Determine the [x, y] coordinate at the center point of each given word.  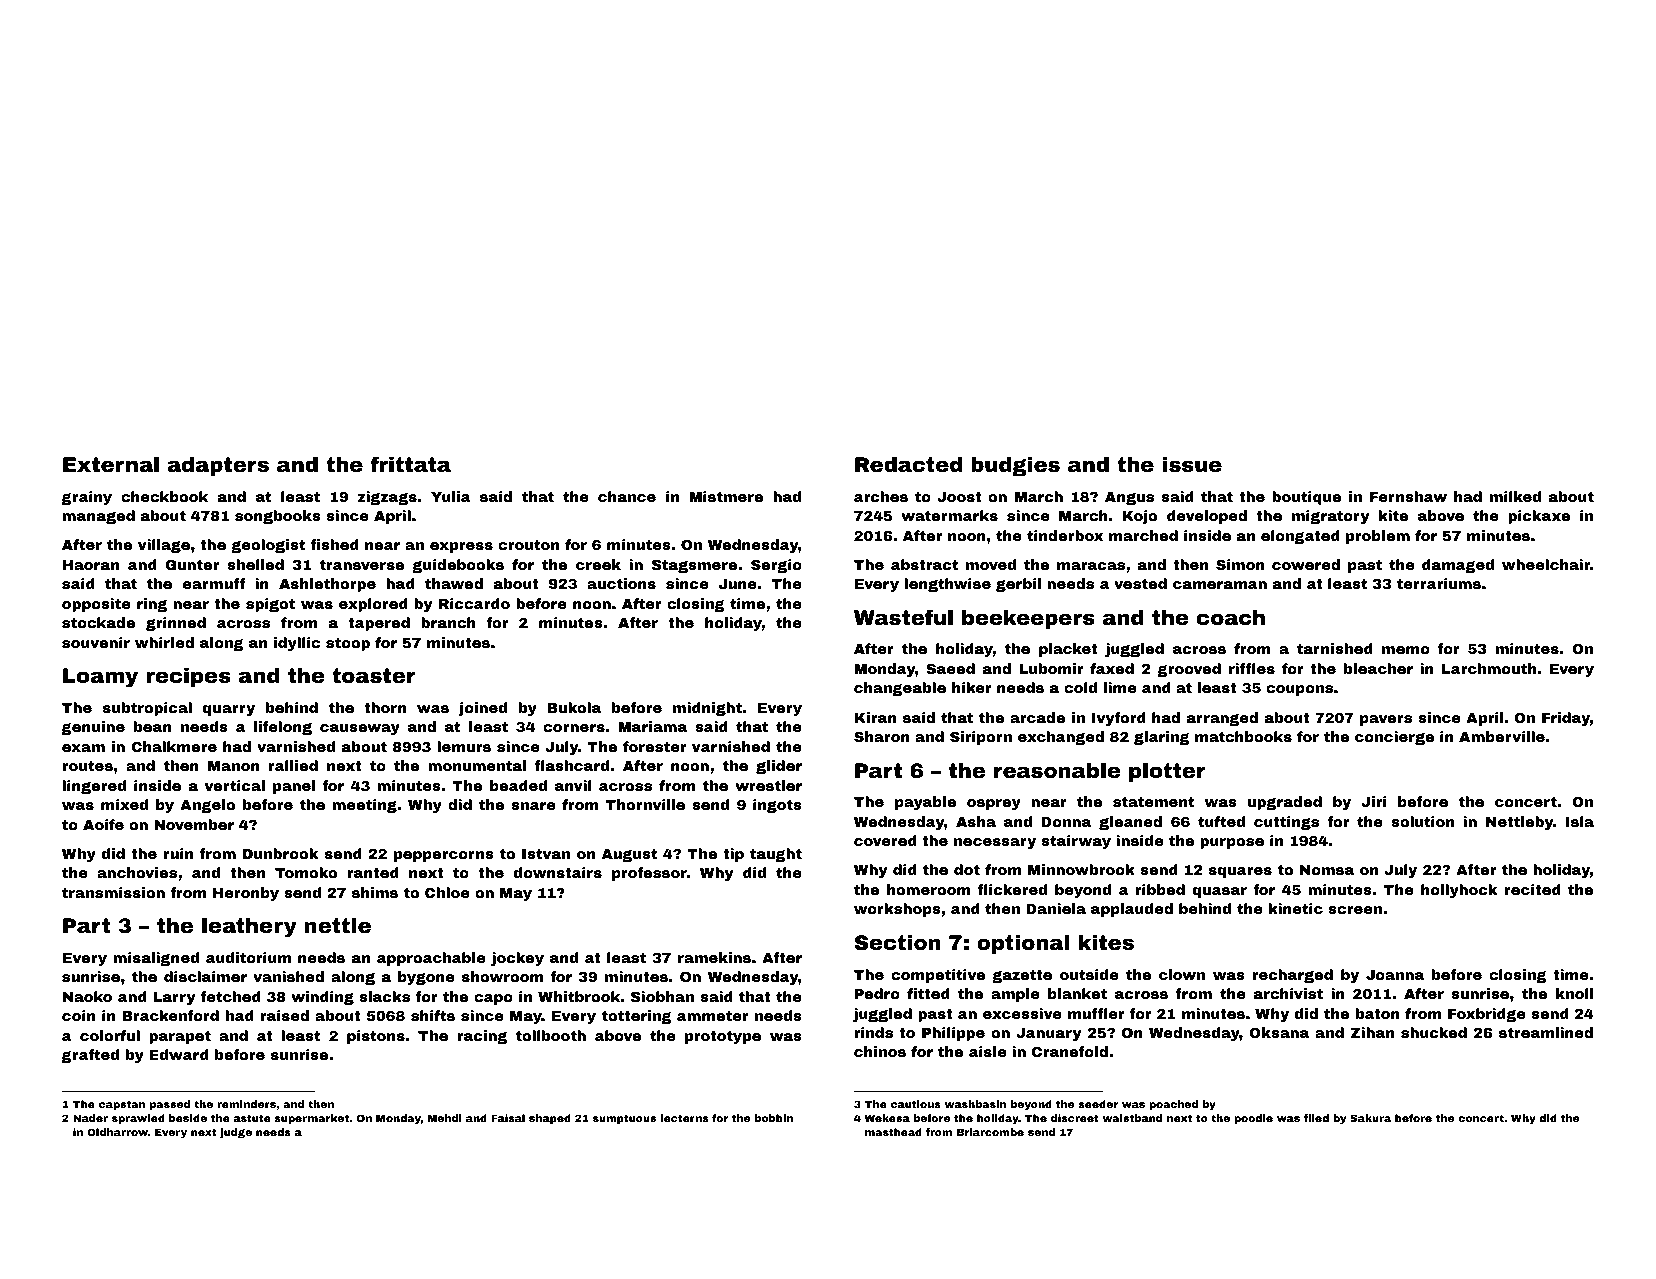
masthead [893, 1132]
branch [448, 622]
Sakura [1370, 1118]
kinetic [1296, 908]
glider [779, 767]
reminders [246, 1104]
